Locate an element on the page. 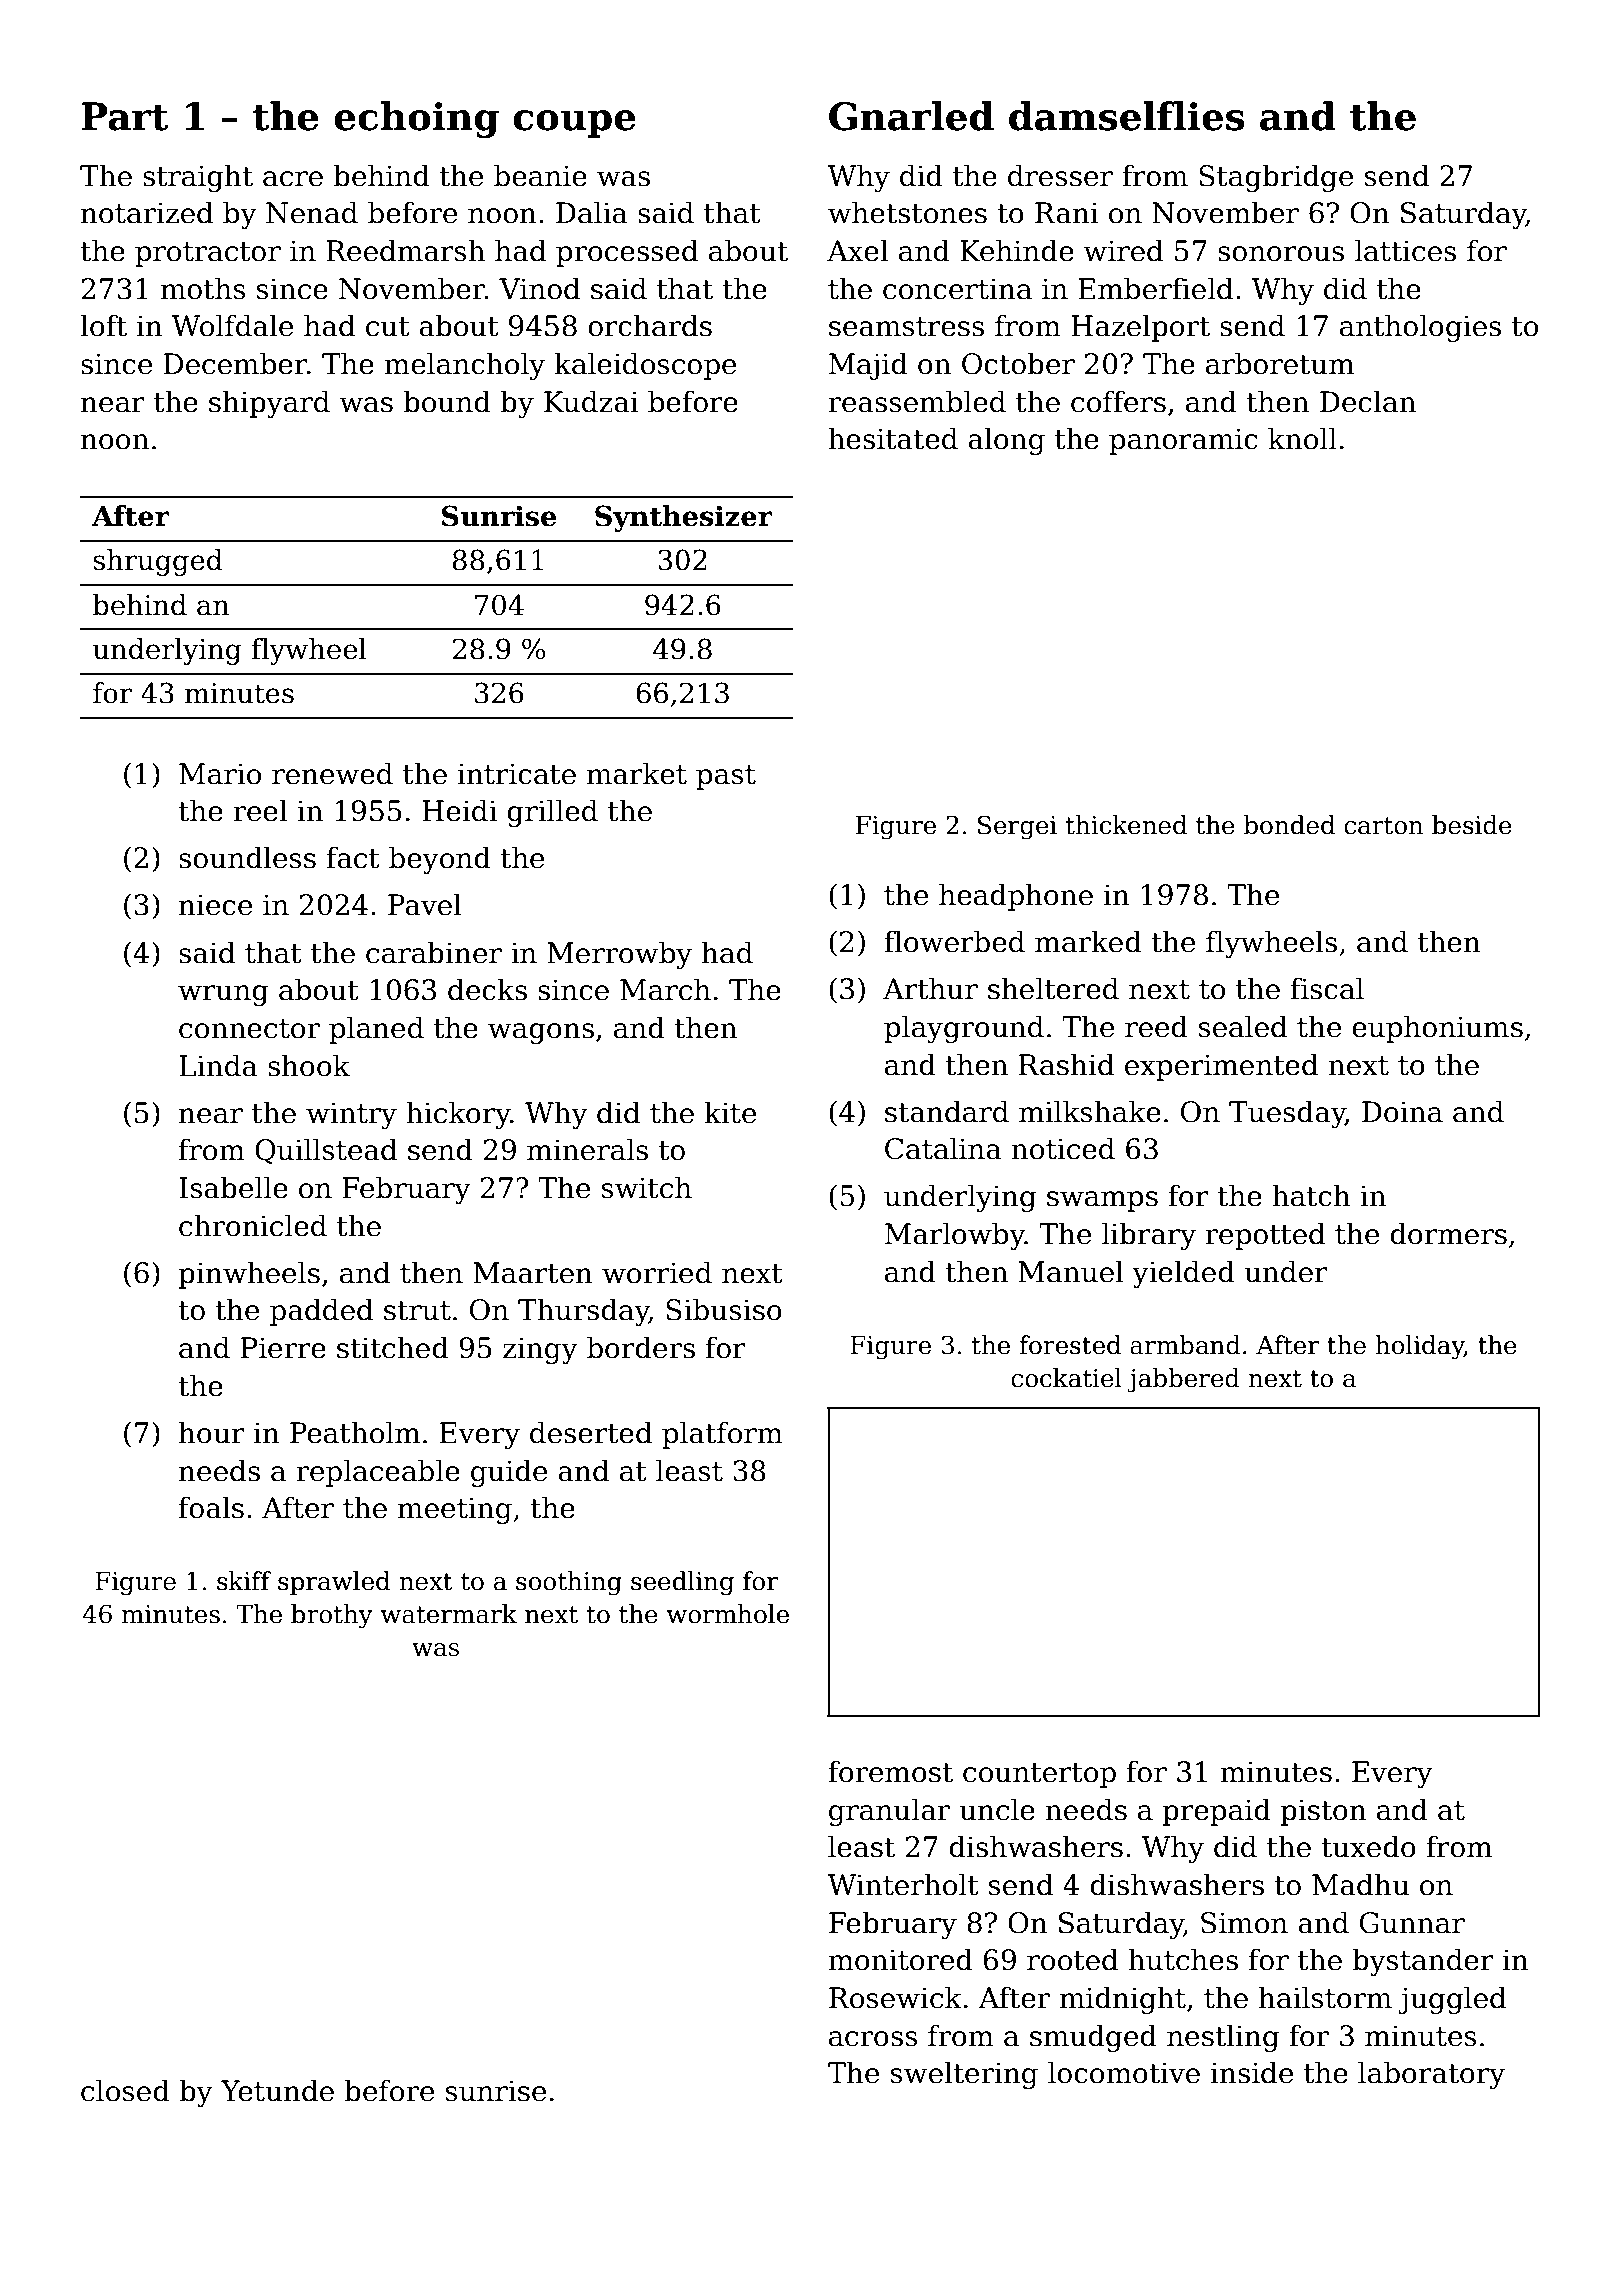 The height and width of the document is (2292, 1620). Pavel is located at coordinates (424, 904).
